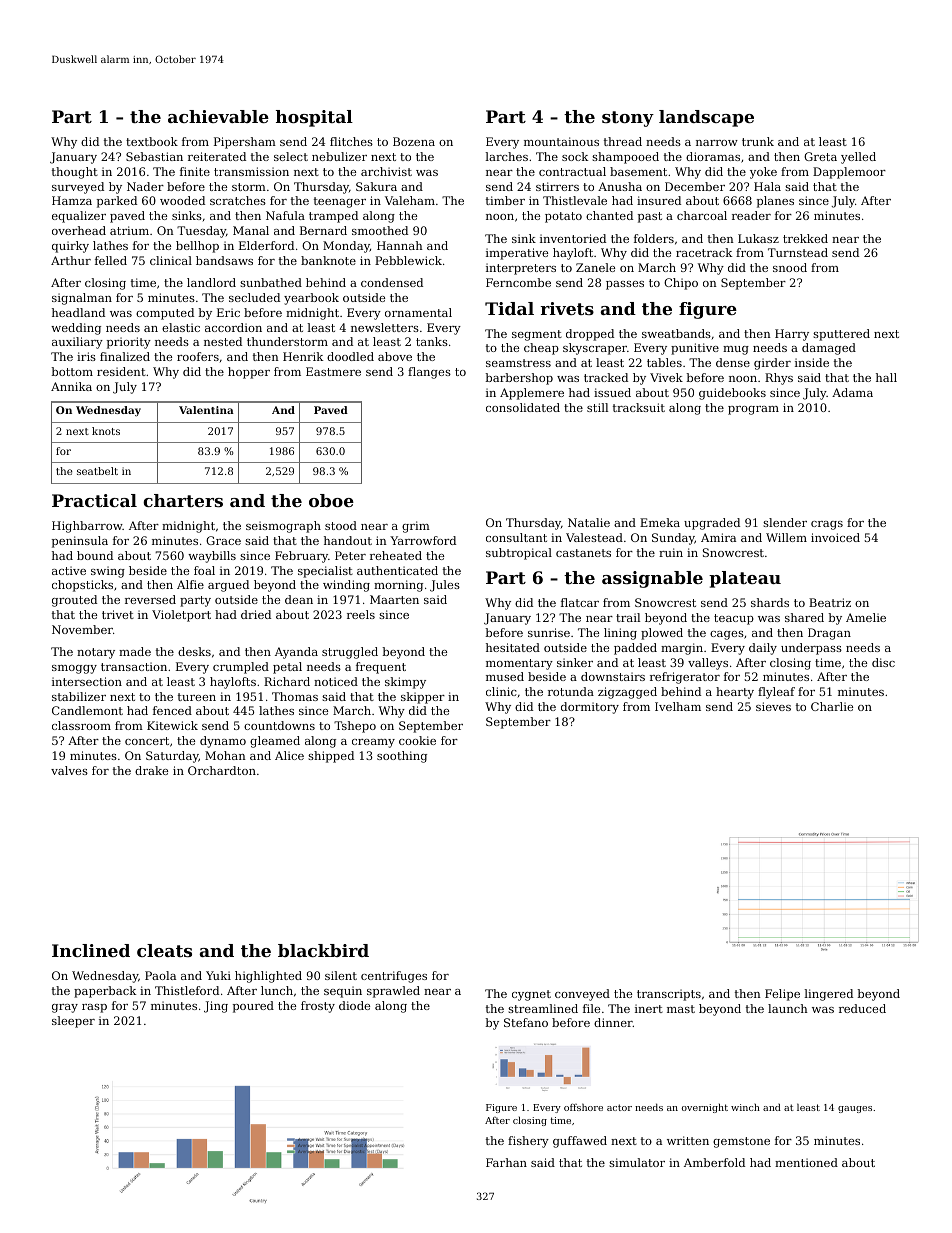 This screenshot has height=1233, width=952. What do you see at coordinates (708, 664) in the screenshot?
I see `valleys` at bounding box center [708, 664].
